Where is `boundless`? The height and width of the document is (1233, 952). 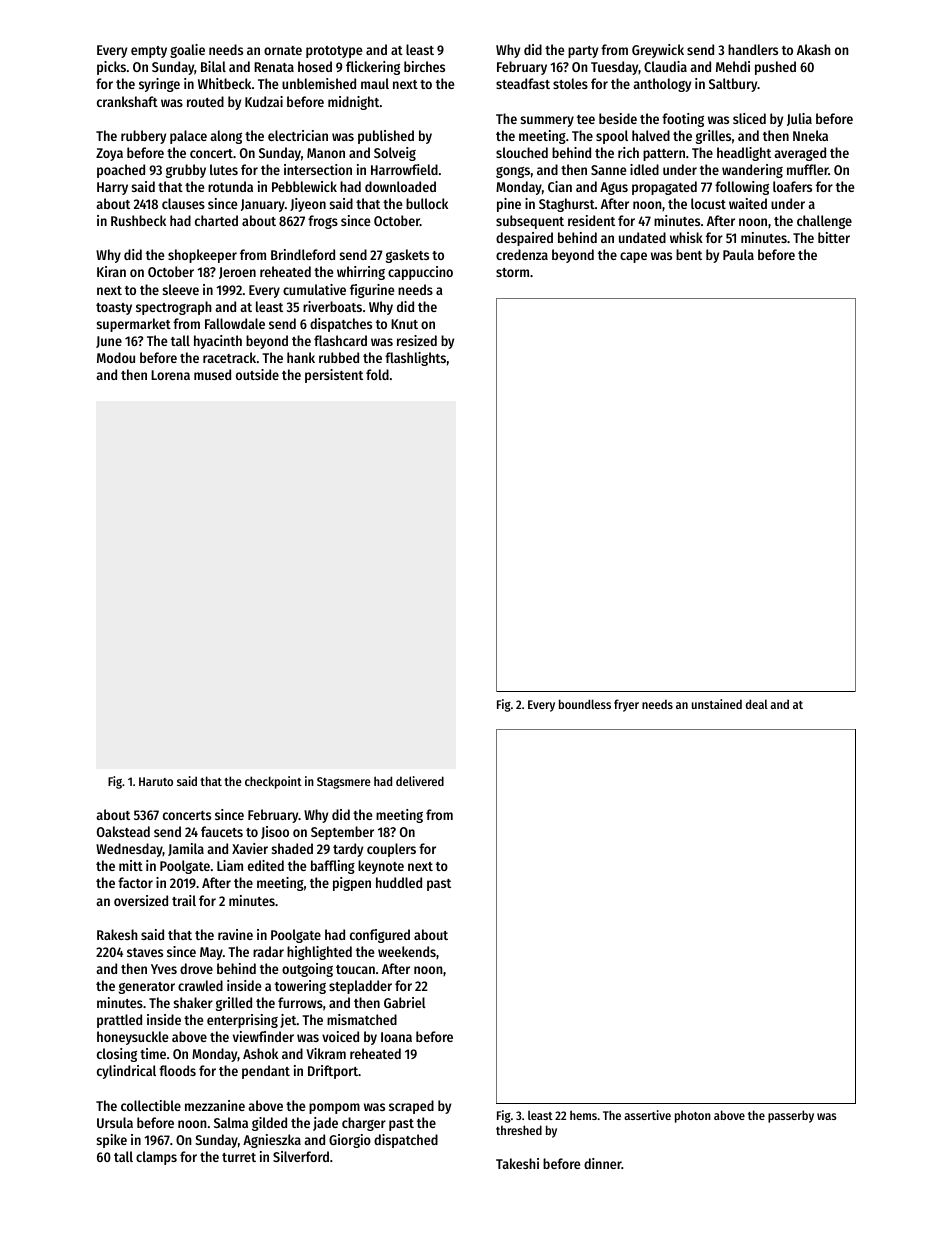
boundless is located at coordinates (585, 704).
